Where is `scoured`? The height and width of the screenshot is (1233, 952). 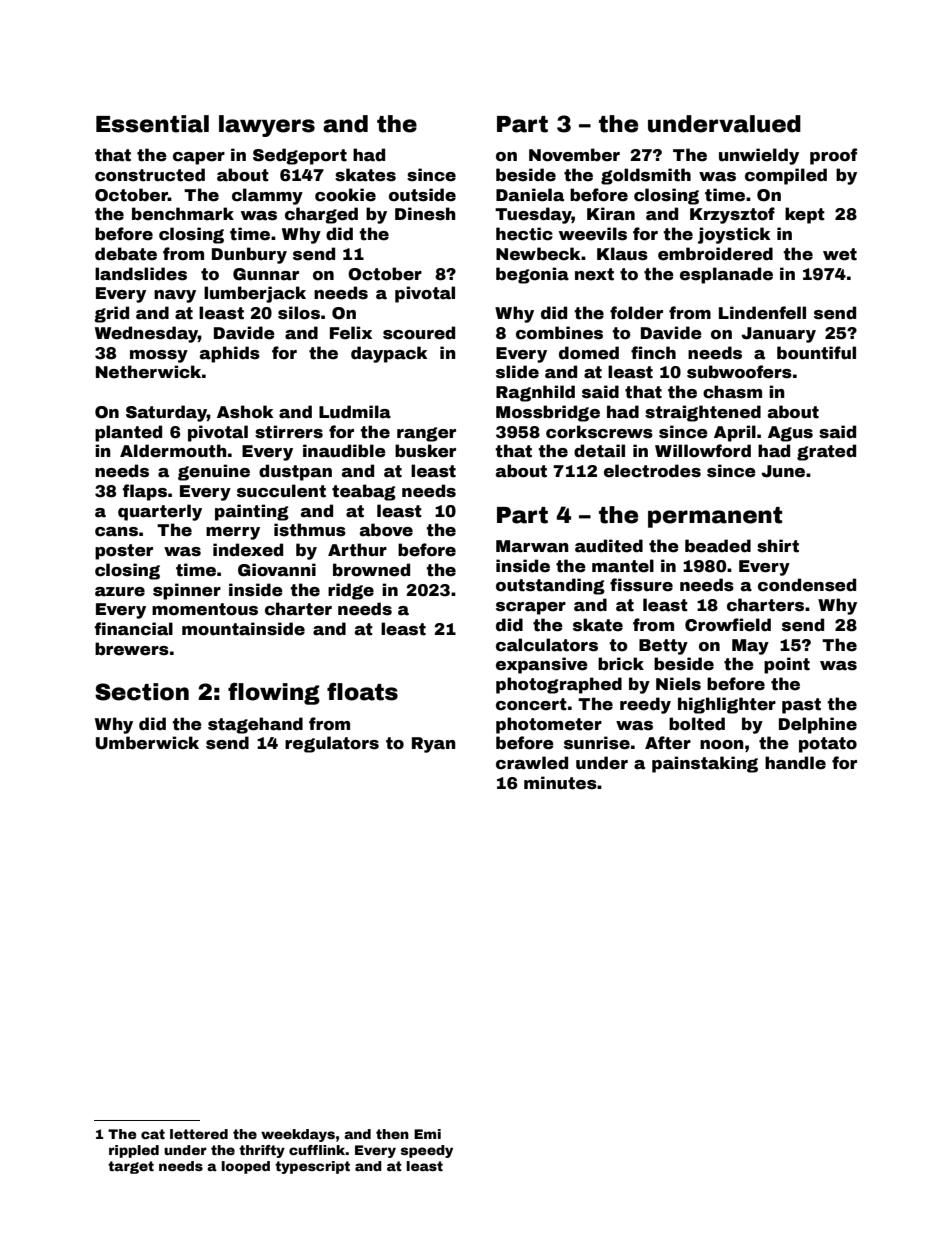
scoured is located at coordinates (419, 333).
